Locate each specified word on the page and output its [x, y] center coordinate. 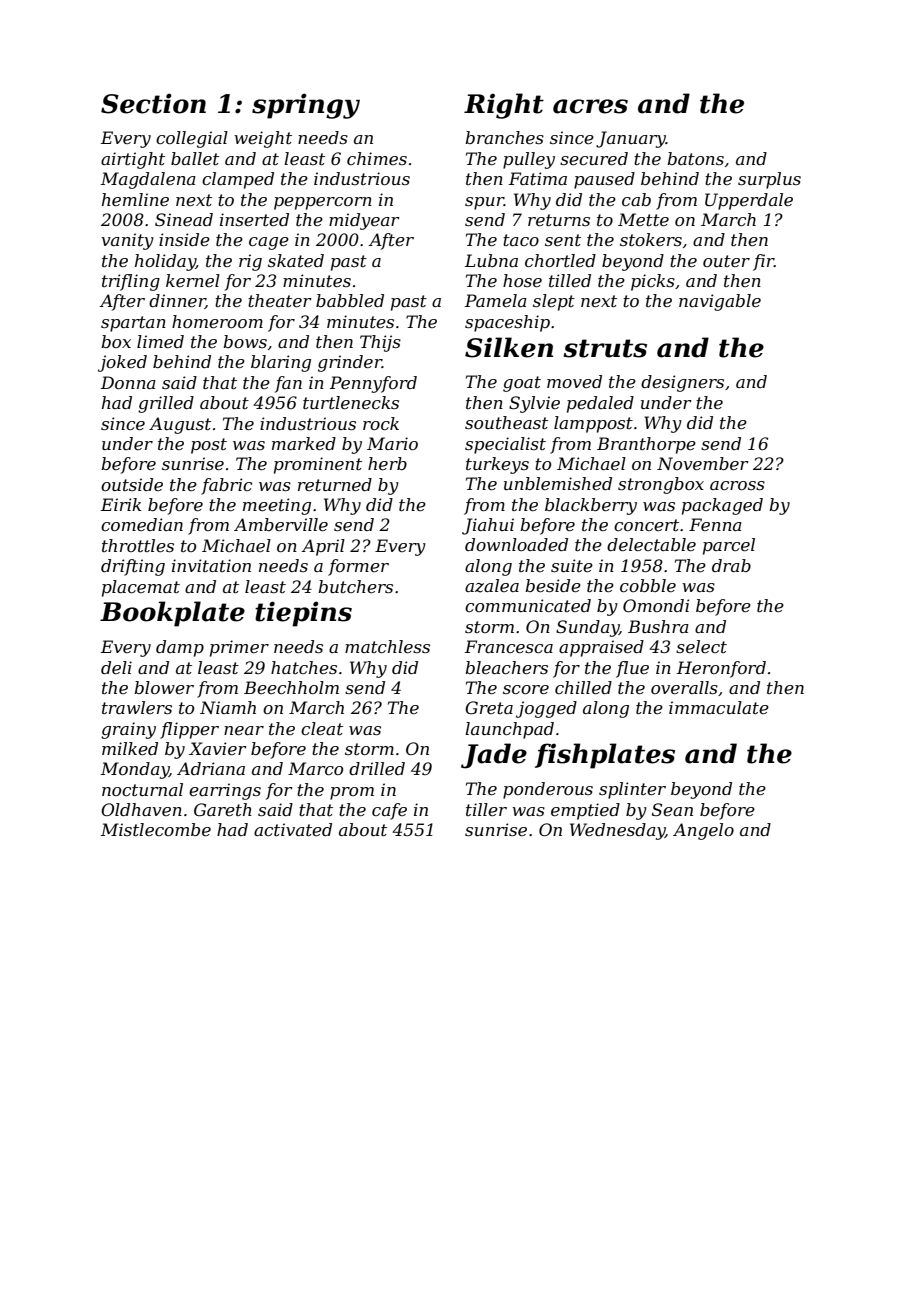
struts [605, 348]
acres [590, 106]
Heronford [721, 669]
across [737, 485]
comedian [142, 524]
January [631, 139]
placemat [141, 588]
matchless [387, 646]
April [323, 547]
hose [522, 280]
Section [153, 103]
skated [296, 260]
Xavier [217, 748]
